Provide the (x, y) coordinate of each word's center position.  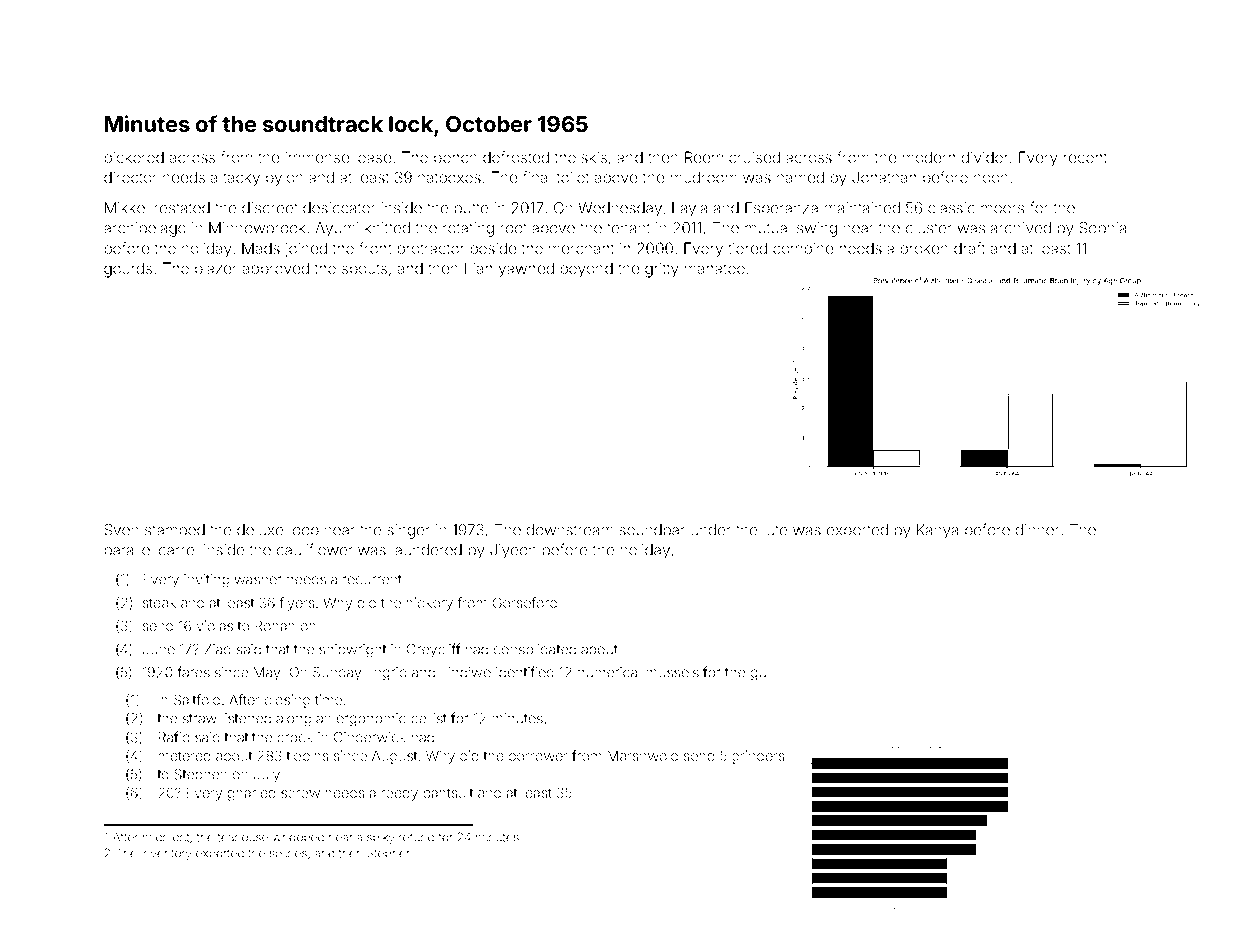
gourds (128, 270)
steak (159, 603)
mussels (673, 672)
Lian (478, 268)
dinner (1037, 530)
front (375, 248)
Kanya (937, 531)
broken (924, 248)
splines (288, 854)
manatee (715, 269)
